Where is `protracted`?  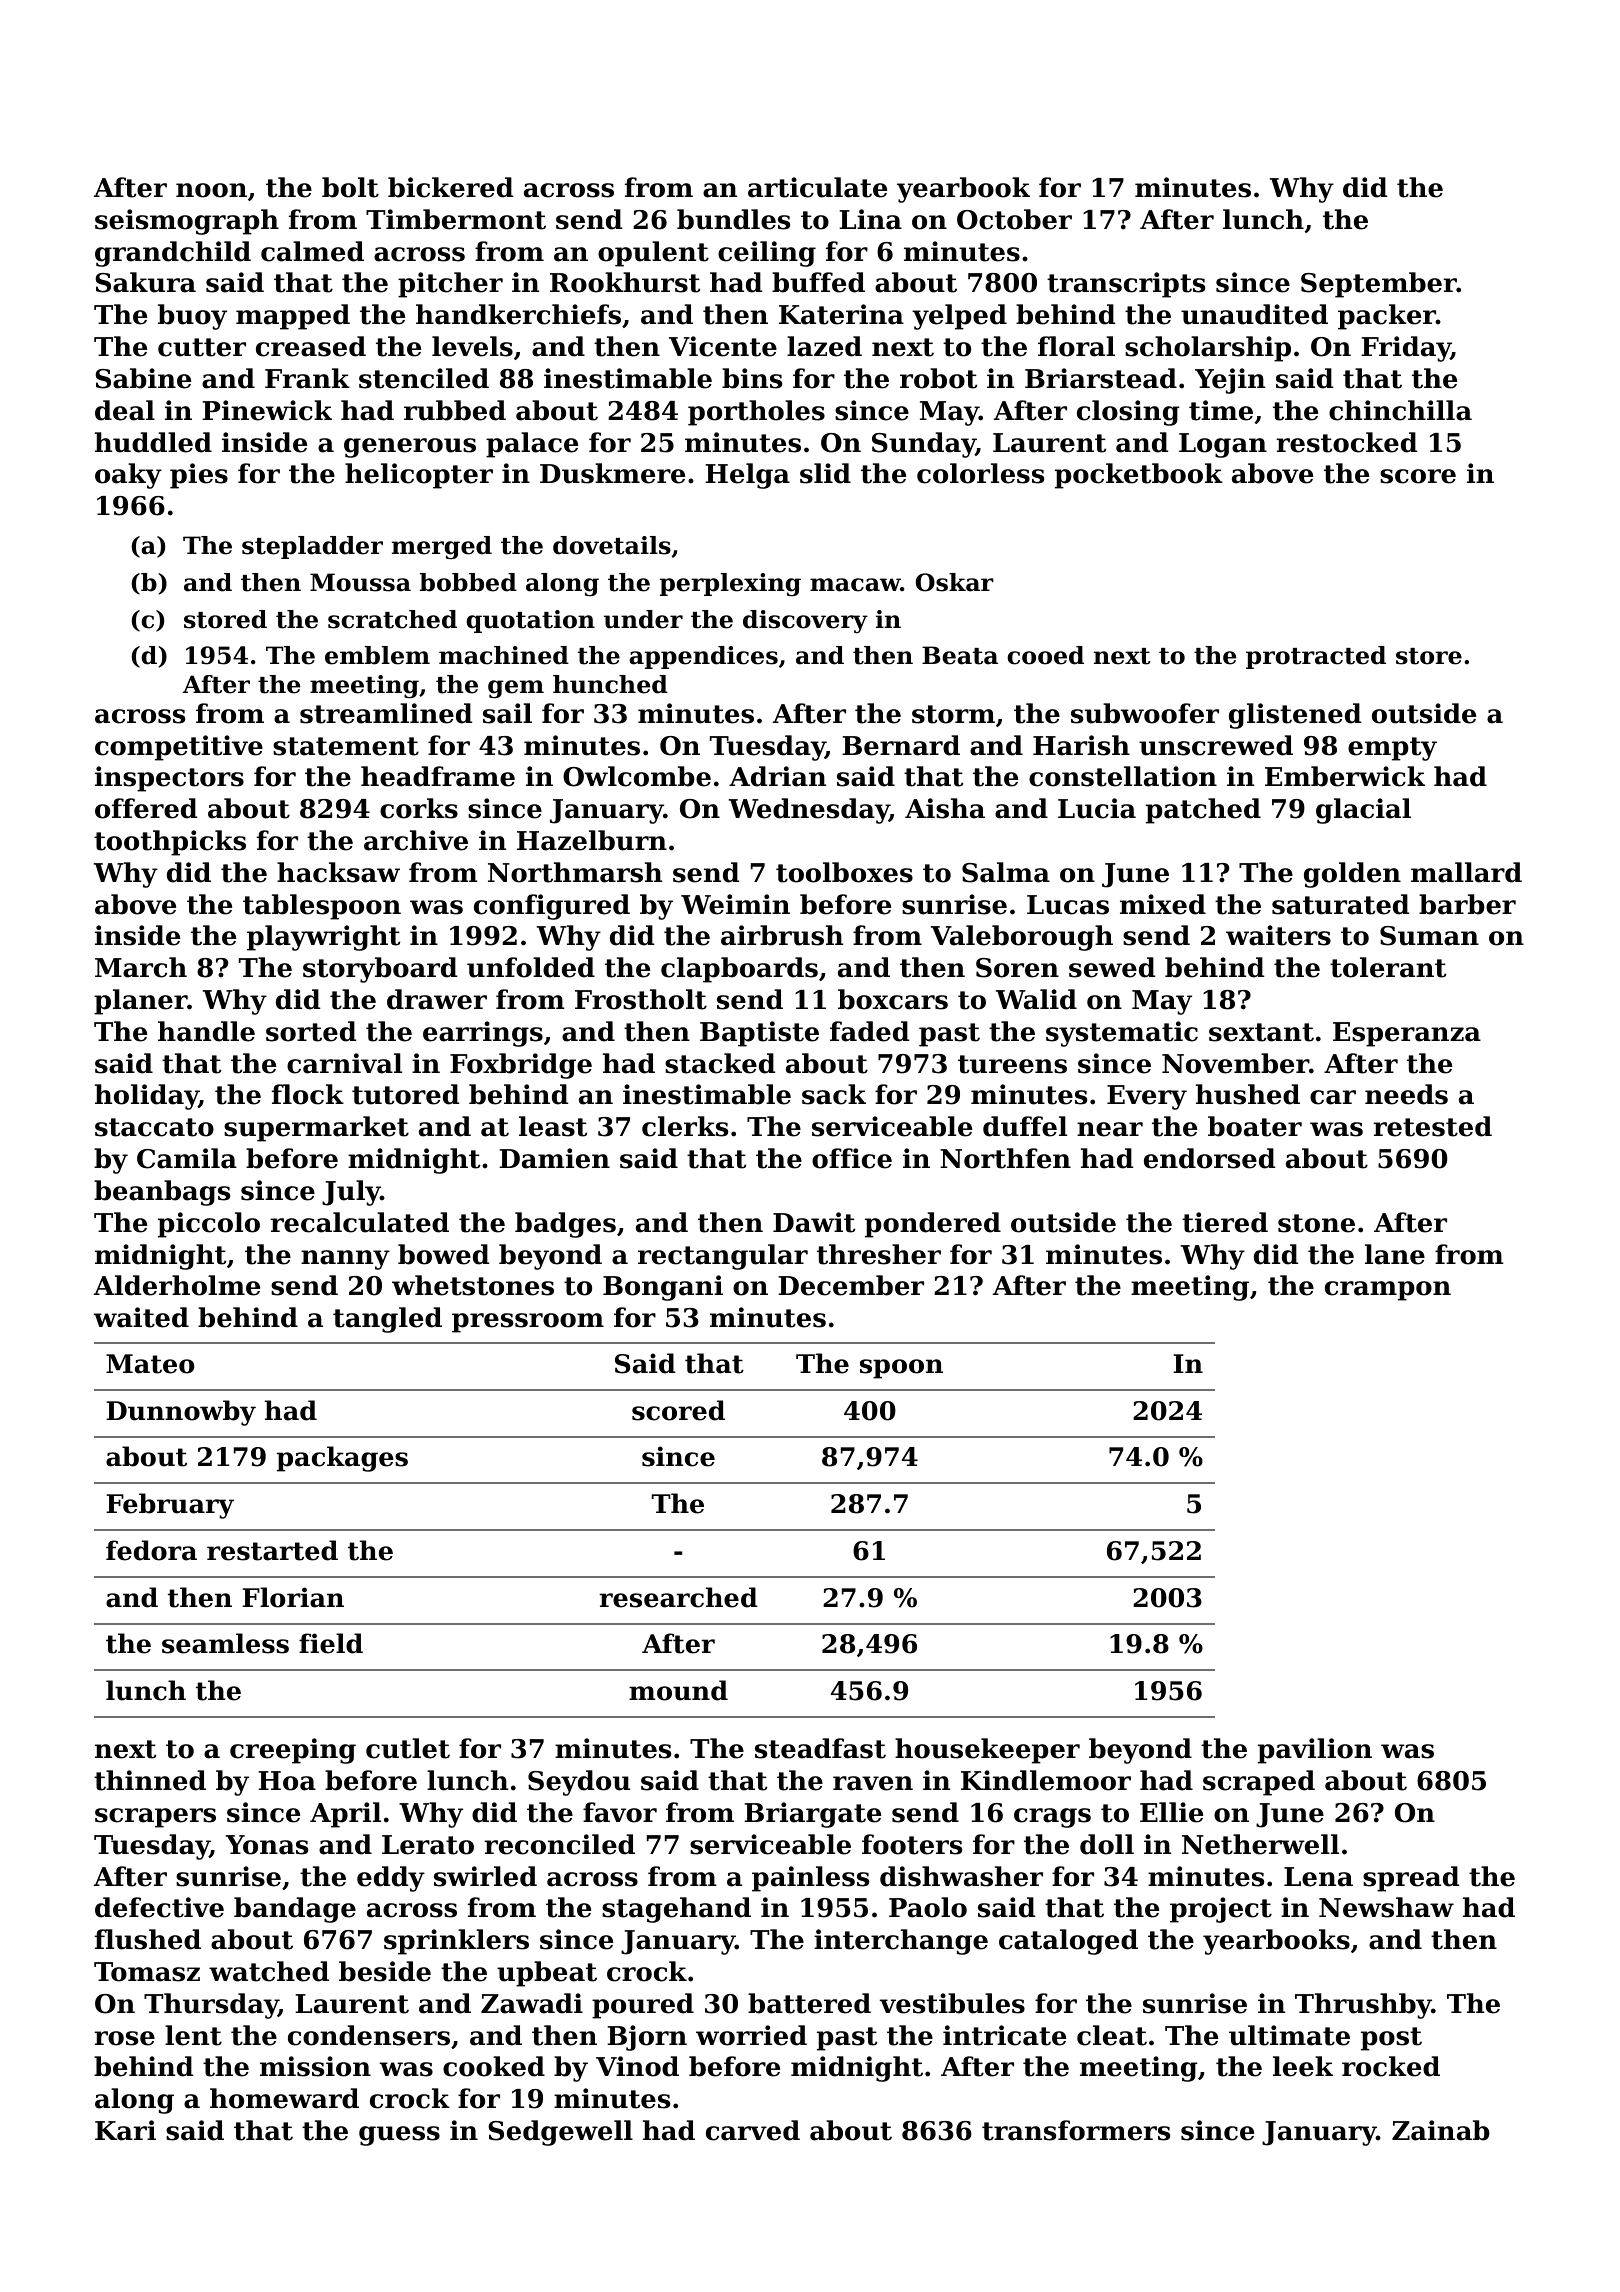 protracted is located at coordinates (1316, 657).
